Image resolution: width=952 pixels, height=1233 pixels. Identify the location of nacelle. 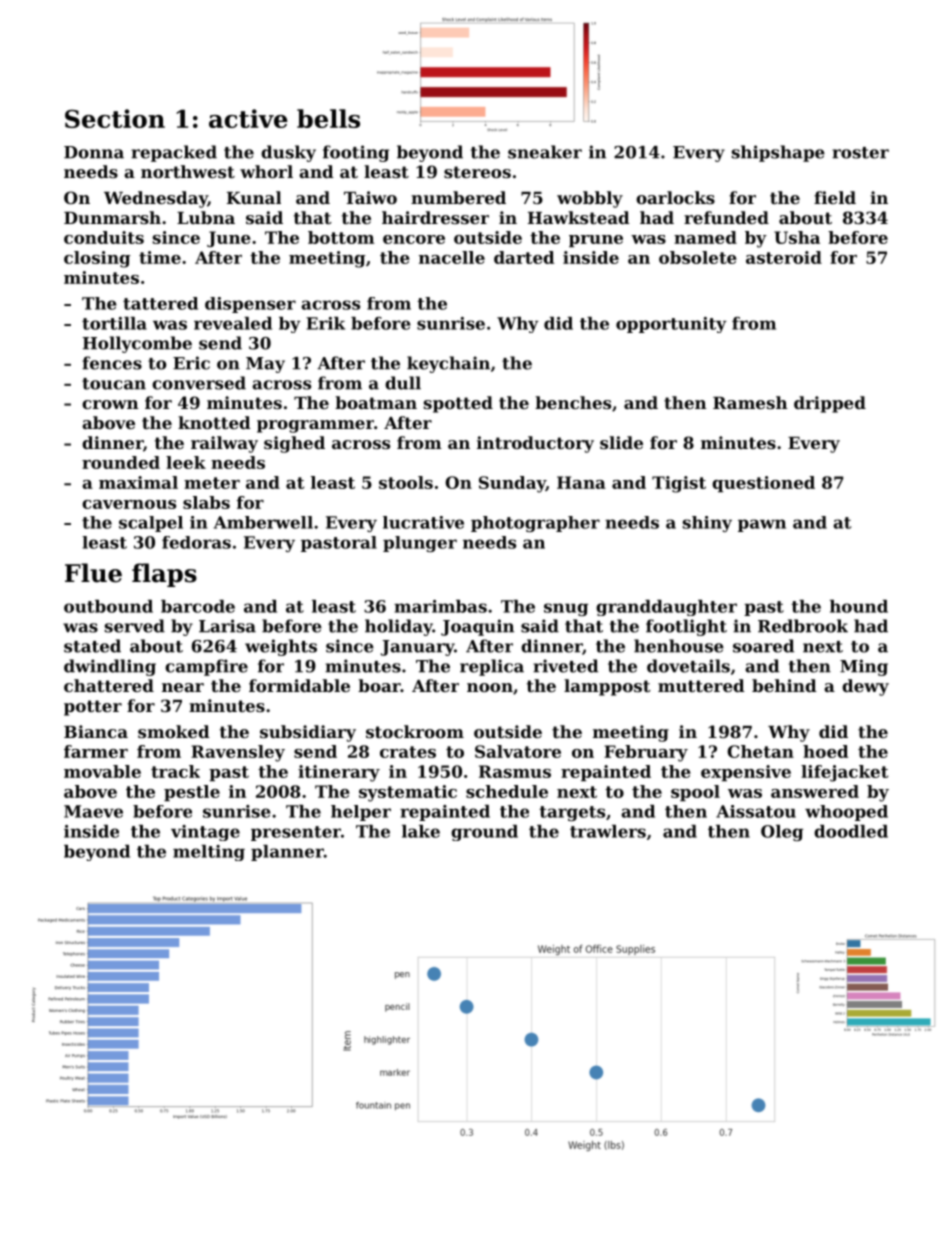
(452, 257).
